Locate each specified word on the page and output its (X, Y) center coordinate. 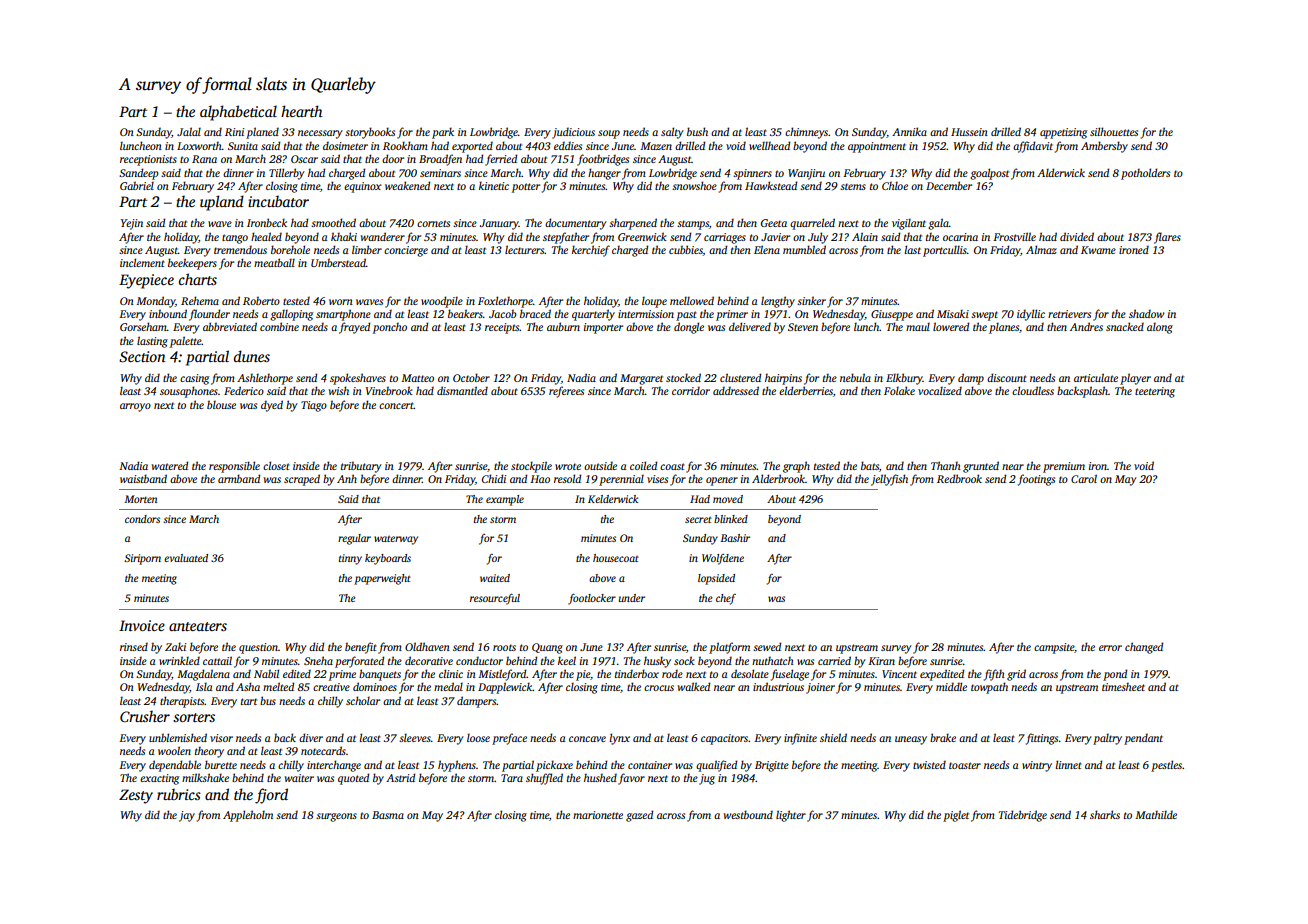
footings (1036, 480)
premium (1064, 467)
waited (495, 578)
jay (187, 816)
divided (1077, 236)
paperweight (382, 579)
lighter (791, 816)
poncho (390, 328)
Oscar (304, 159)
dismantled (462, 390)
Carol (1084, 478)
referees (566, 392)
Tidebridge (1023, 816)
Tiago (314, 406)
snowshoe (694, 185)
